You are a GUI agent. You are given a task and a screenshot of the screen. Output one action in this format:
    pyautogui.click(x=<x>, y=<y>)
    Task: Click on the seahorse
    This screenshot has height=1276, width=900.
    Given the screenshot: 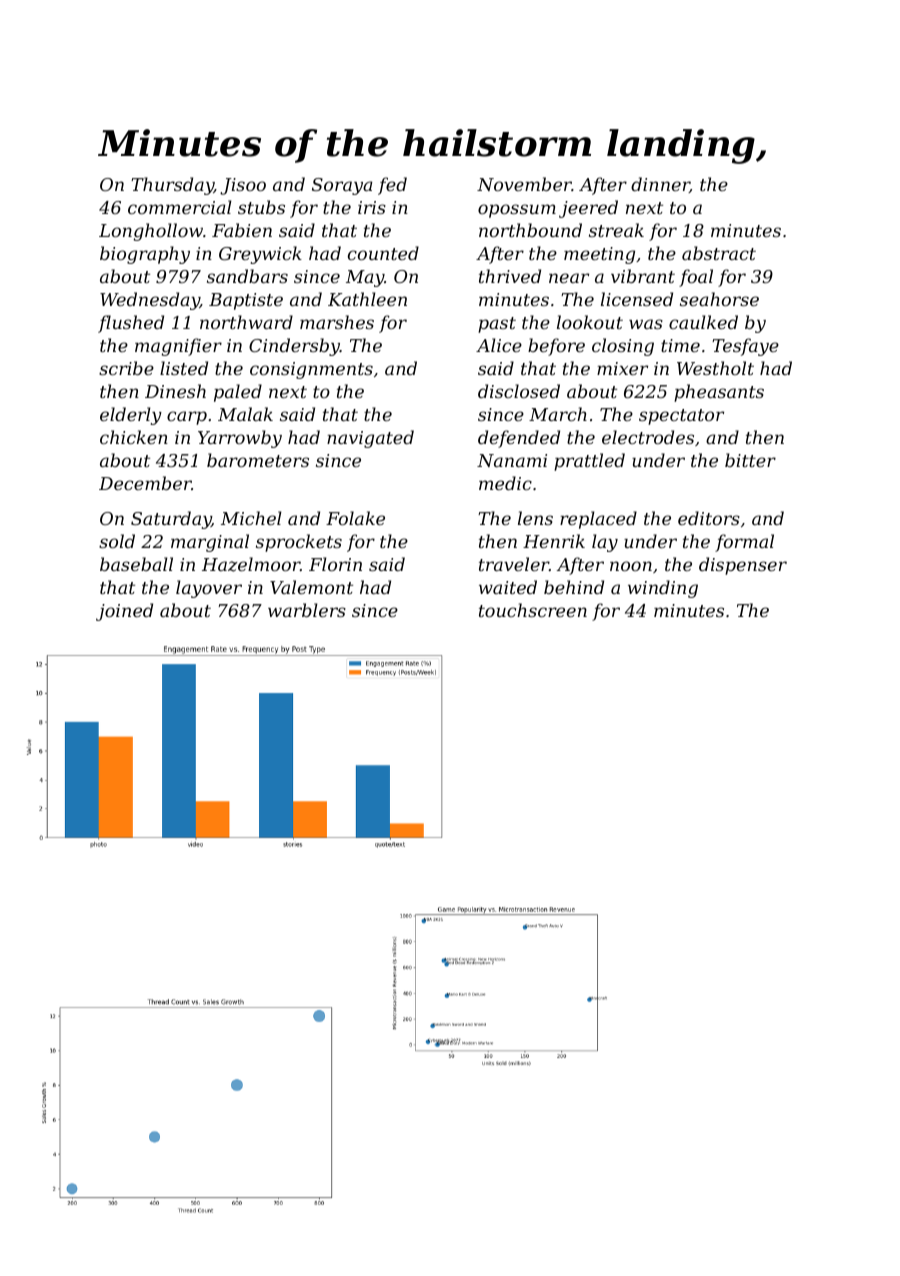 What is the action you would take?
    pyautogui.click(x=719, y=299)
